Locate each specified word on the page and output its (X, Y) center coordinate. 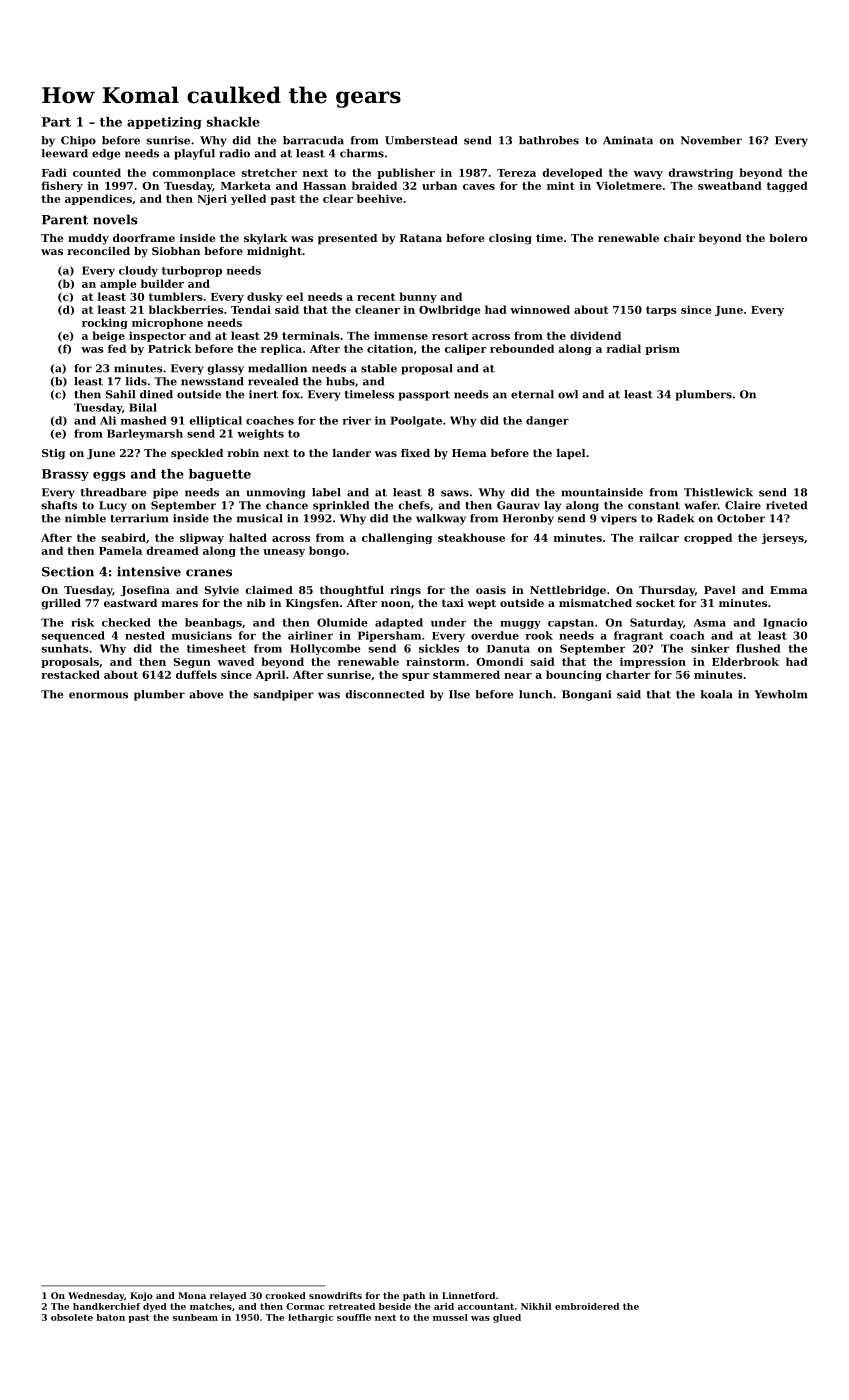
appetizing (164, 123)
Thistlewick (718, 492)
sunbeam (195, 1317)
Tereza (516, 173)
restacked (70, 674)
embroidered (587, 1306)
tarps (661, 311)
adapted (399, 623)
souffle (354, 1317)
